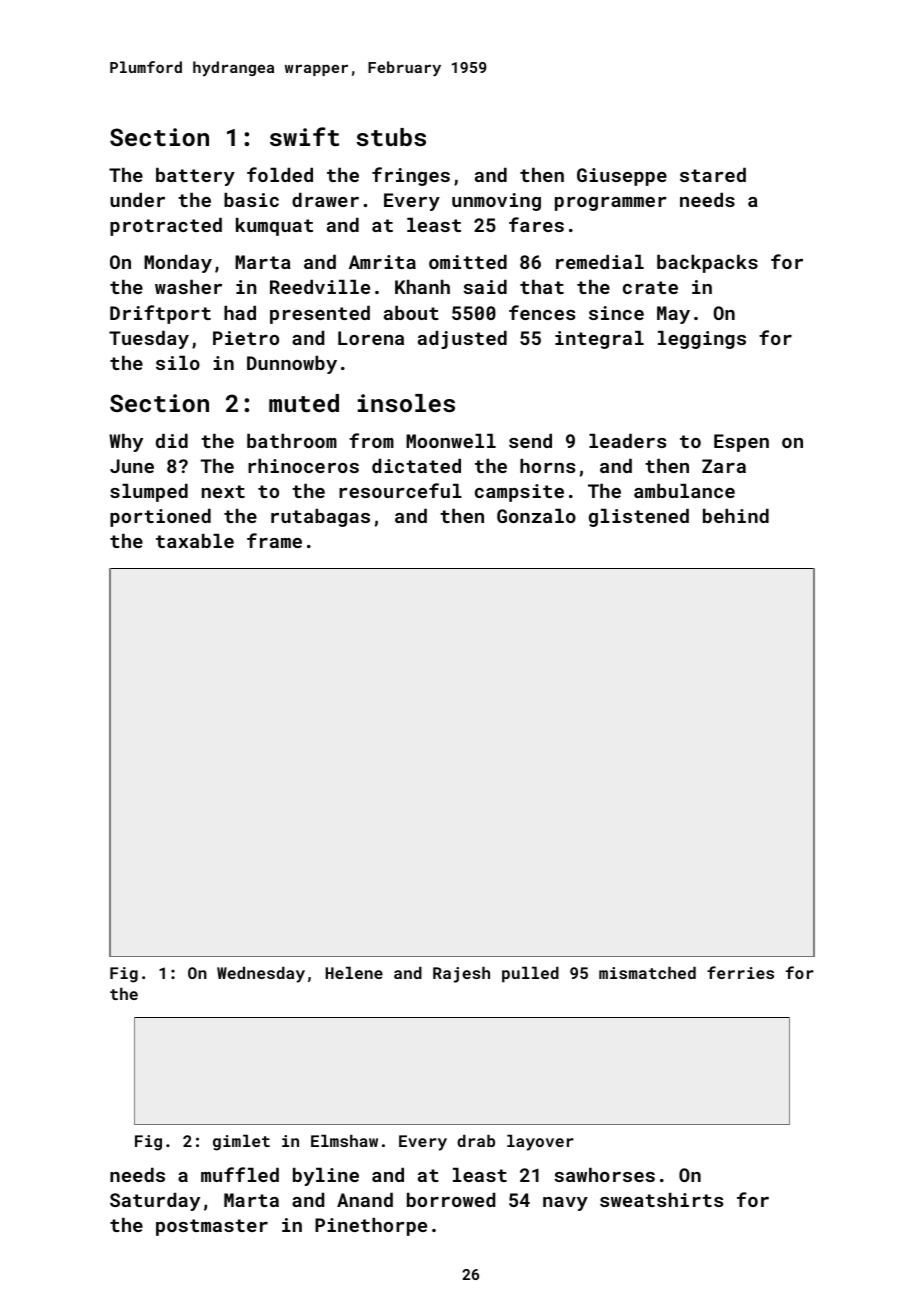  Describe the element at coordinates (411, 176) in the page. I see `fringes` at that location.
